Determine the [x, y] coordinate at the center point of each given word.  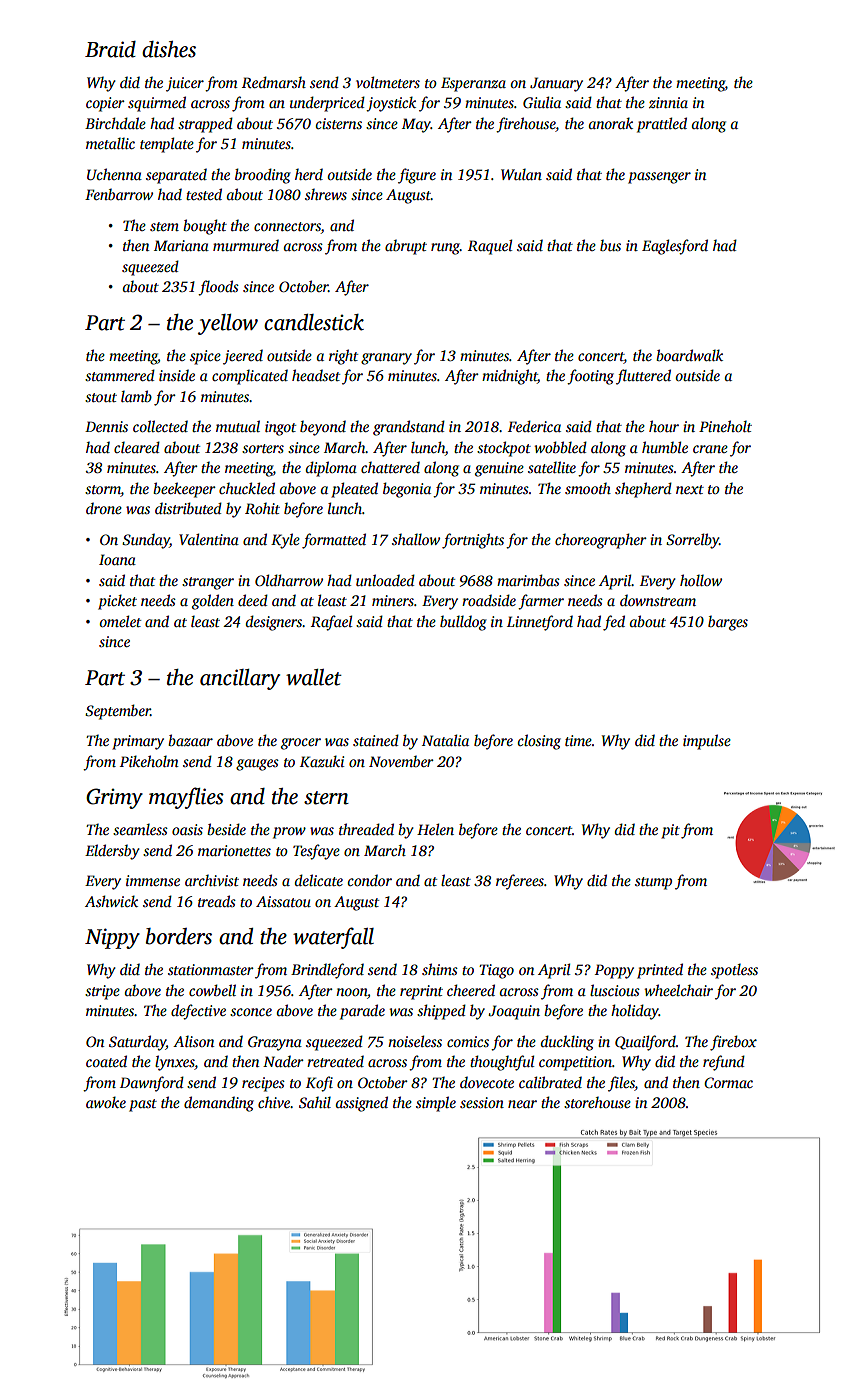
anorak [610, 123]
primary [138, 742]
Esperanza [473, 84]
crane [710, 449]
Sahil [315, 1102]
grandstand [409, 428]
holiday [635, 1012]
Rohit [262, 508]
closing [539, 742]
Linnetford [540, 623]
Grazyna [275, 1043]
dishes [169, 49]
